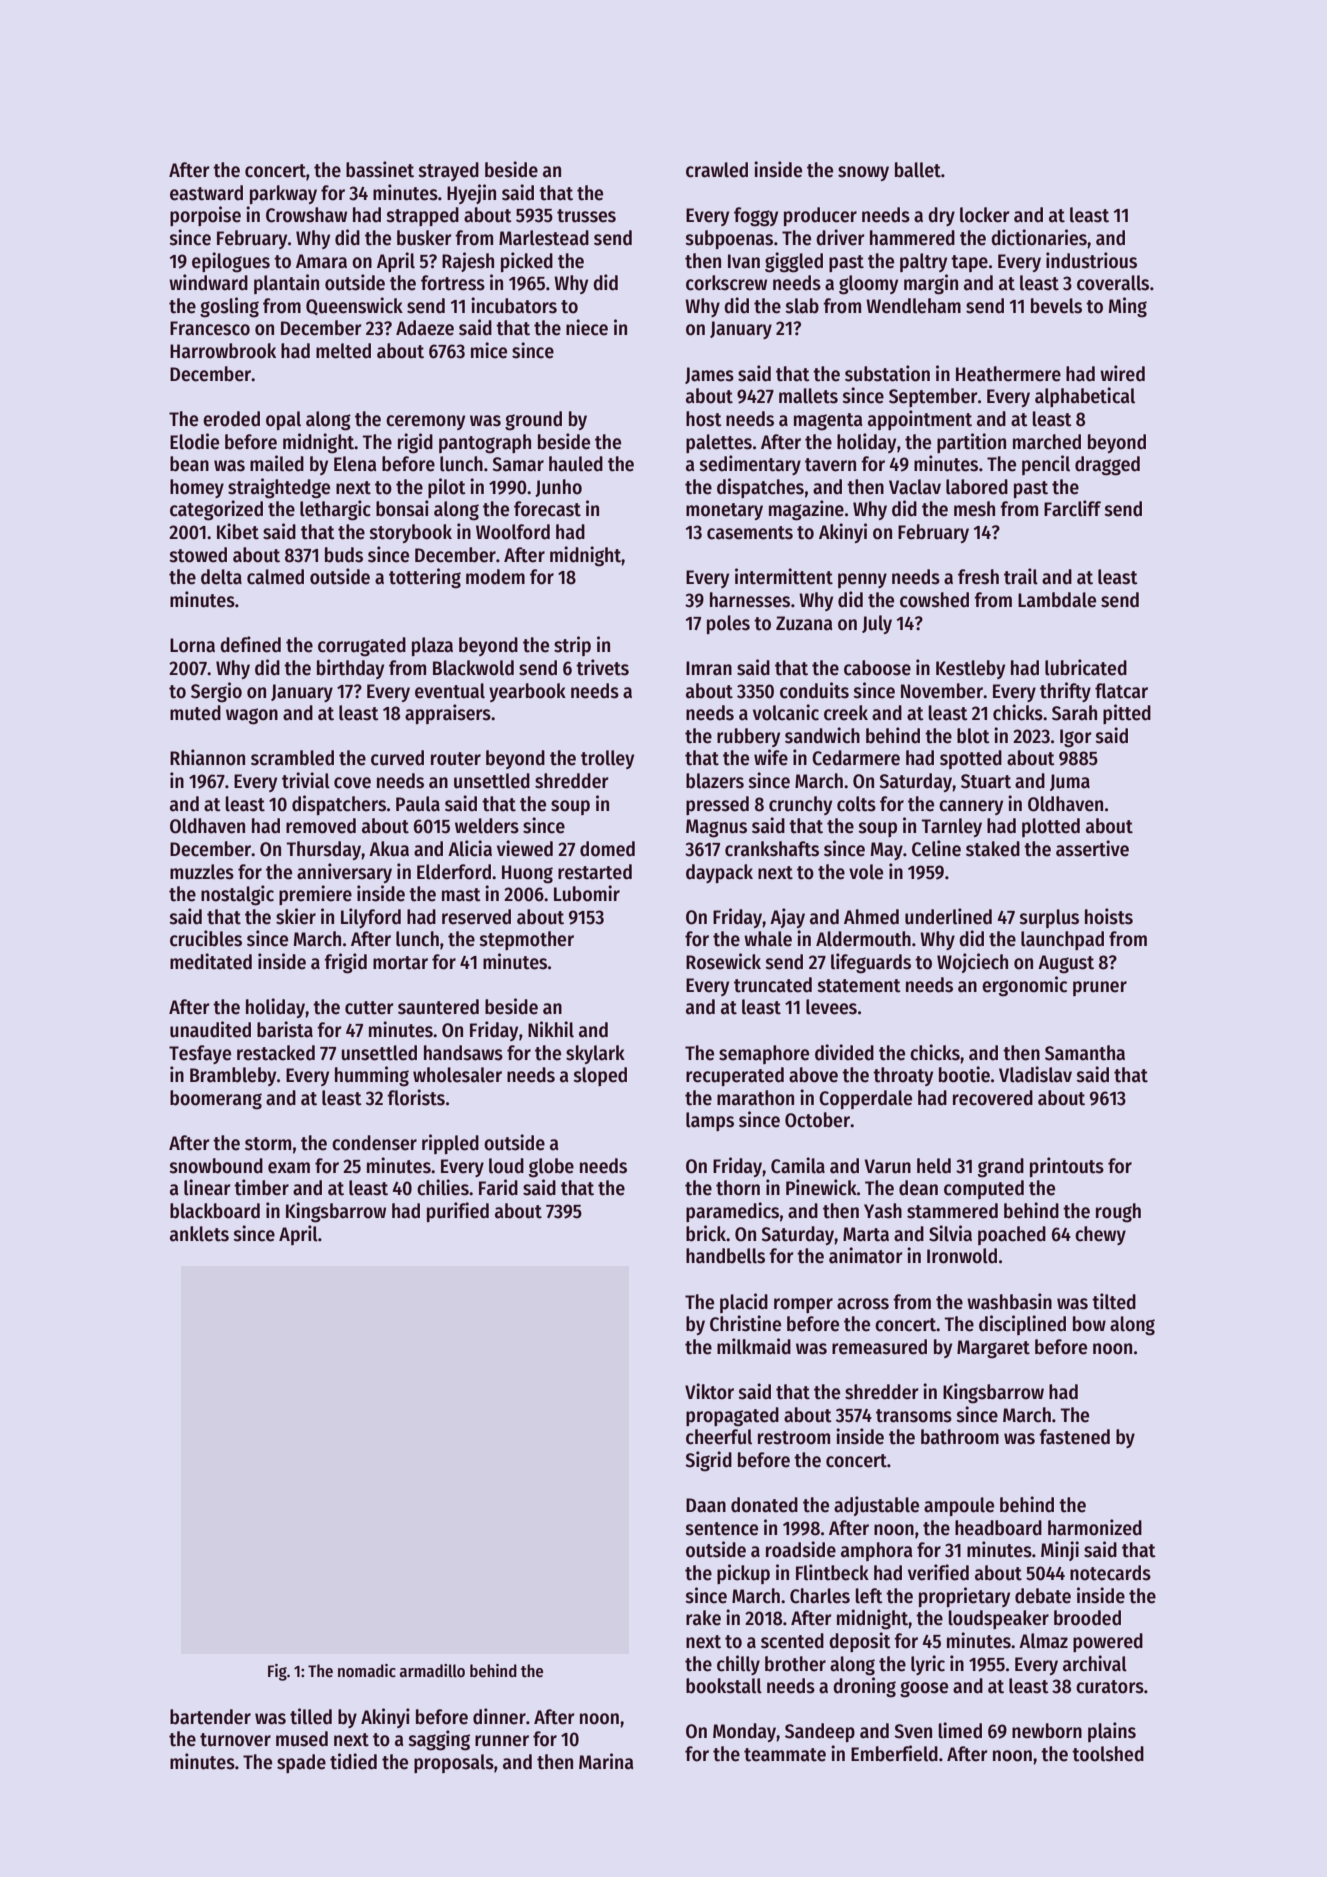 The width and height of the page is (1327, 1877). I want to click on forecast, so click(547, 509).
